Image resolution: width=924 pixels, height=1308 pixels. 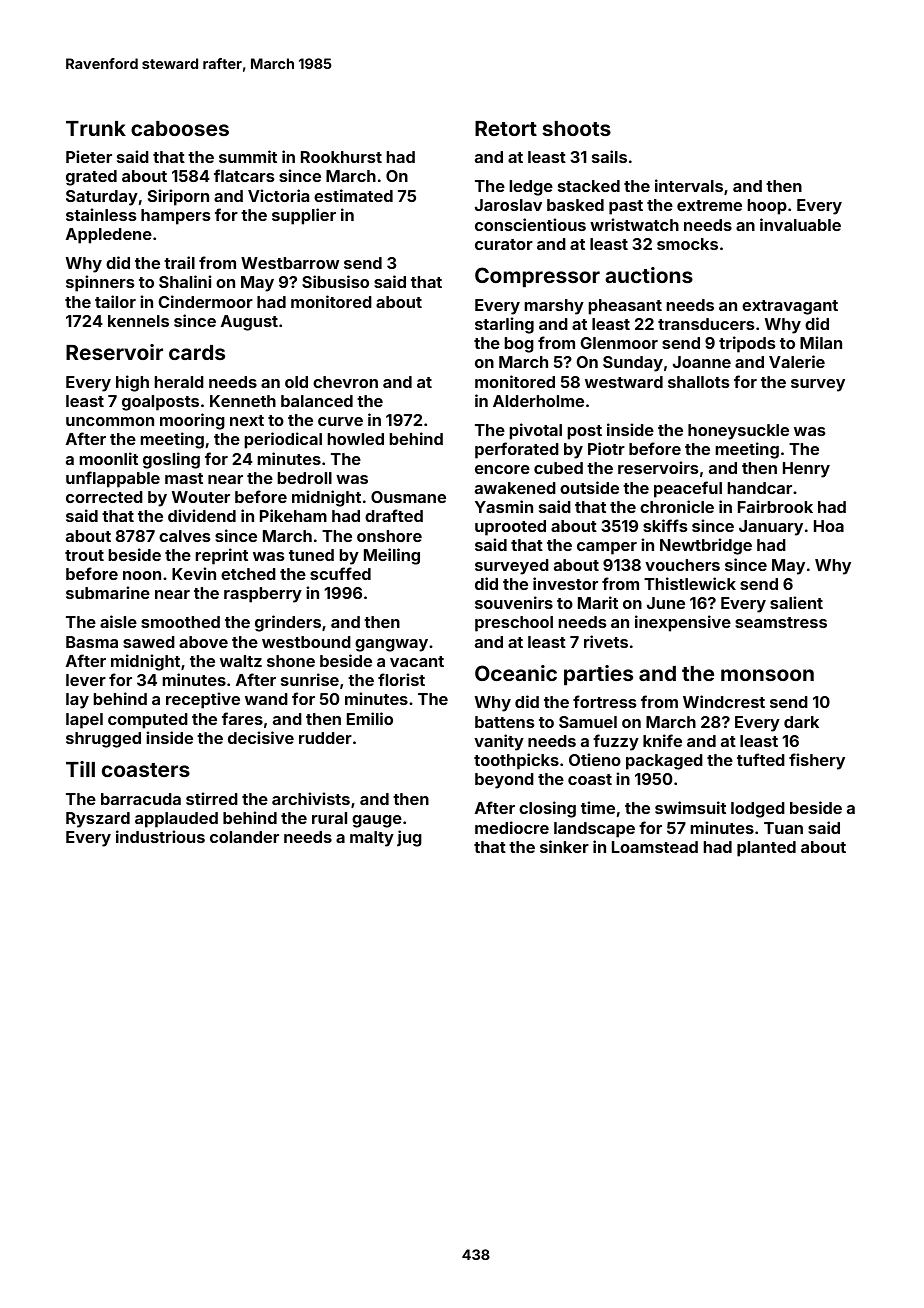 What do you see at coordinates (747, 344) in the screenshot?
I see `tripods` at bounding box center [747, 344].
